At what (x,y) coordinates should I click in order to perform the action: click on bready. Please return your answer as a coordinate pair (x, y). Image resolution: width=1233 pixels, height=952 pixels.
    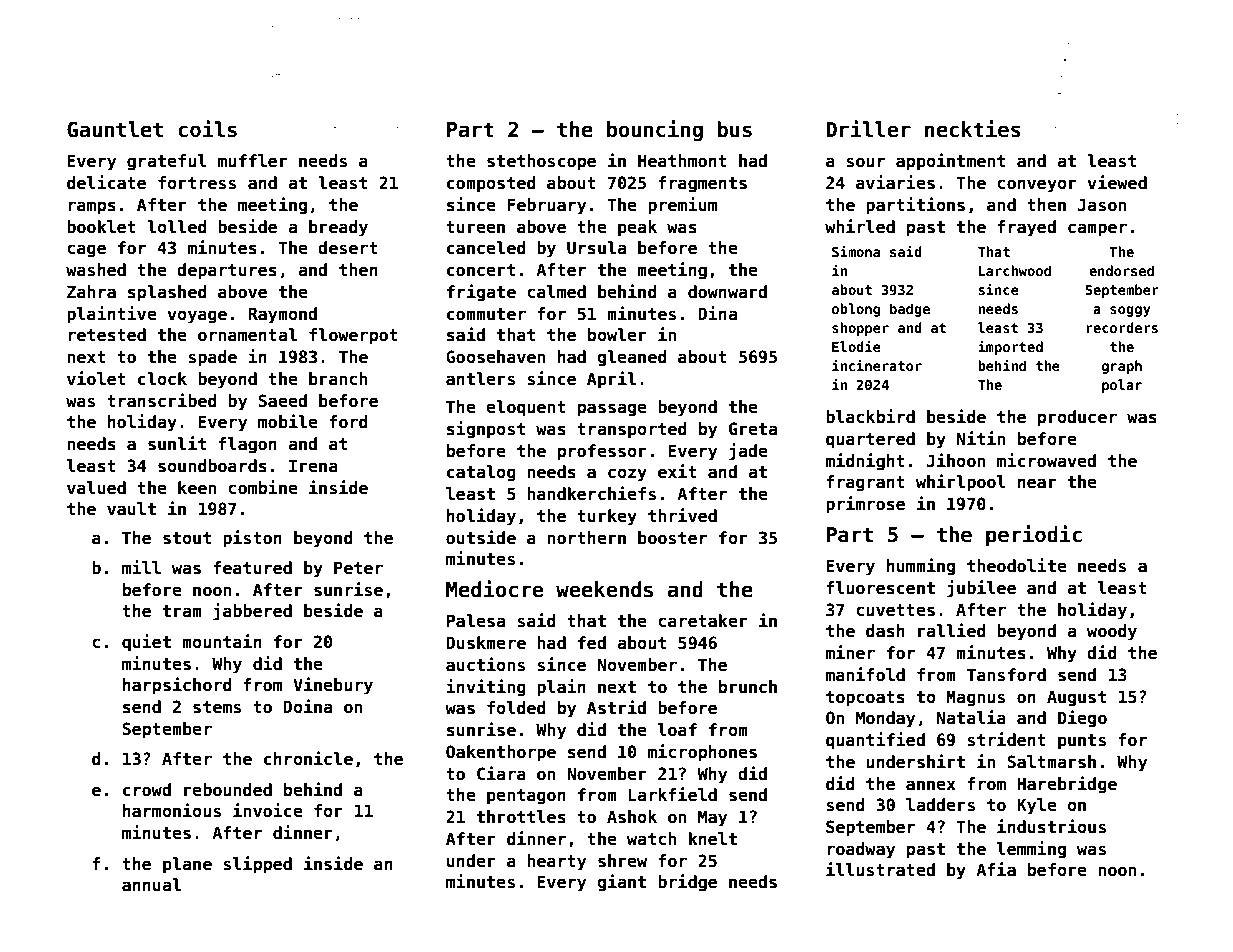
    Looking at the image, I should click on (338, 228).
